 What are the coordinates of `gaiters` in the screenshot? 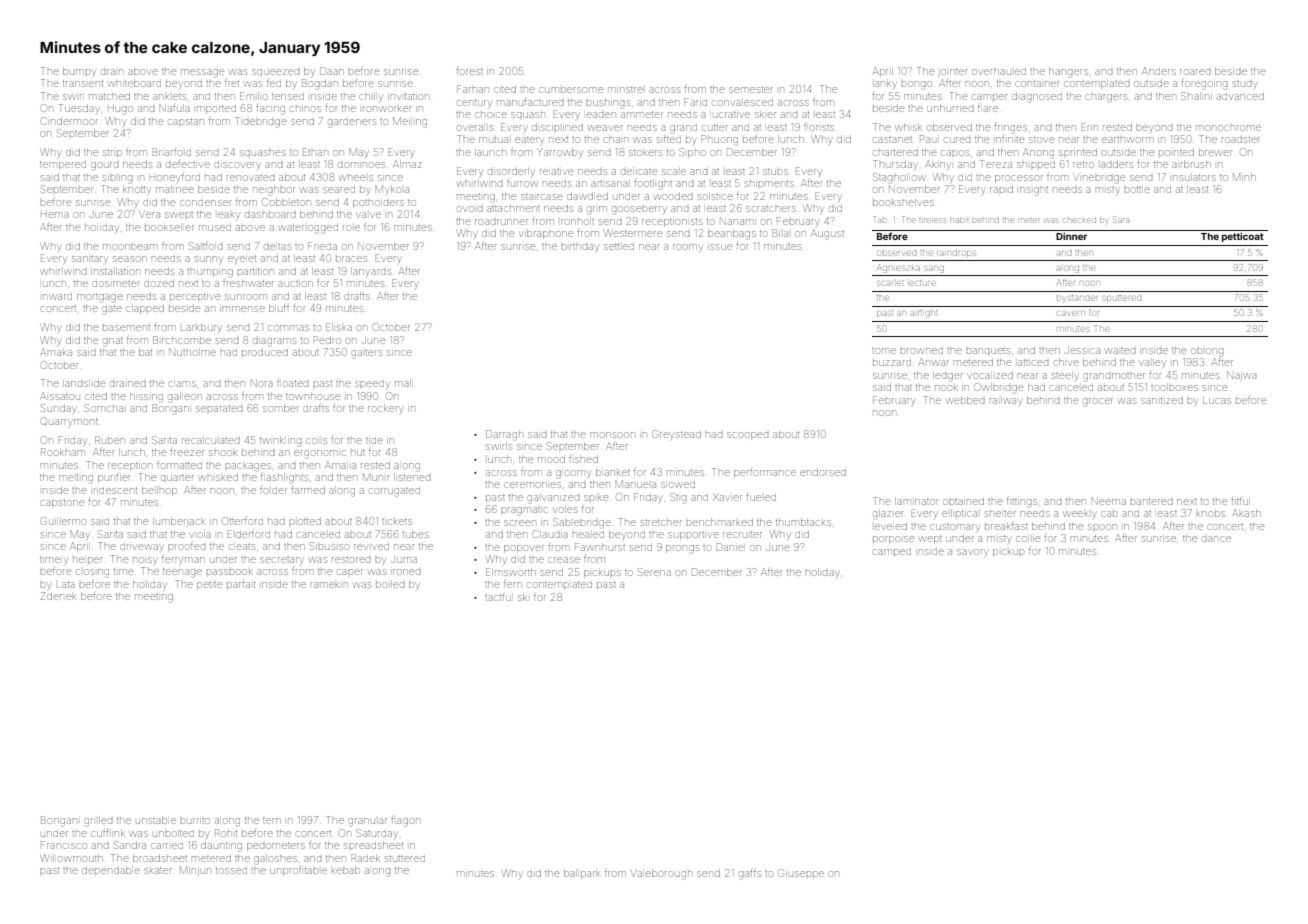 It's located at (366, 354).
